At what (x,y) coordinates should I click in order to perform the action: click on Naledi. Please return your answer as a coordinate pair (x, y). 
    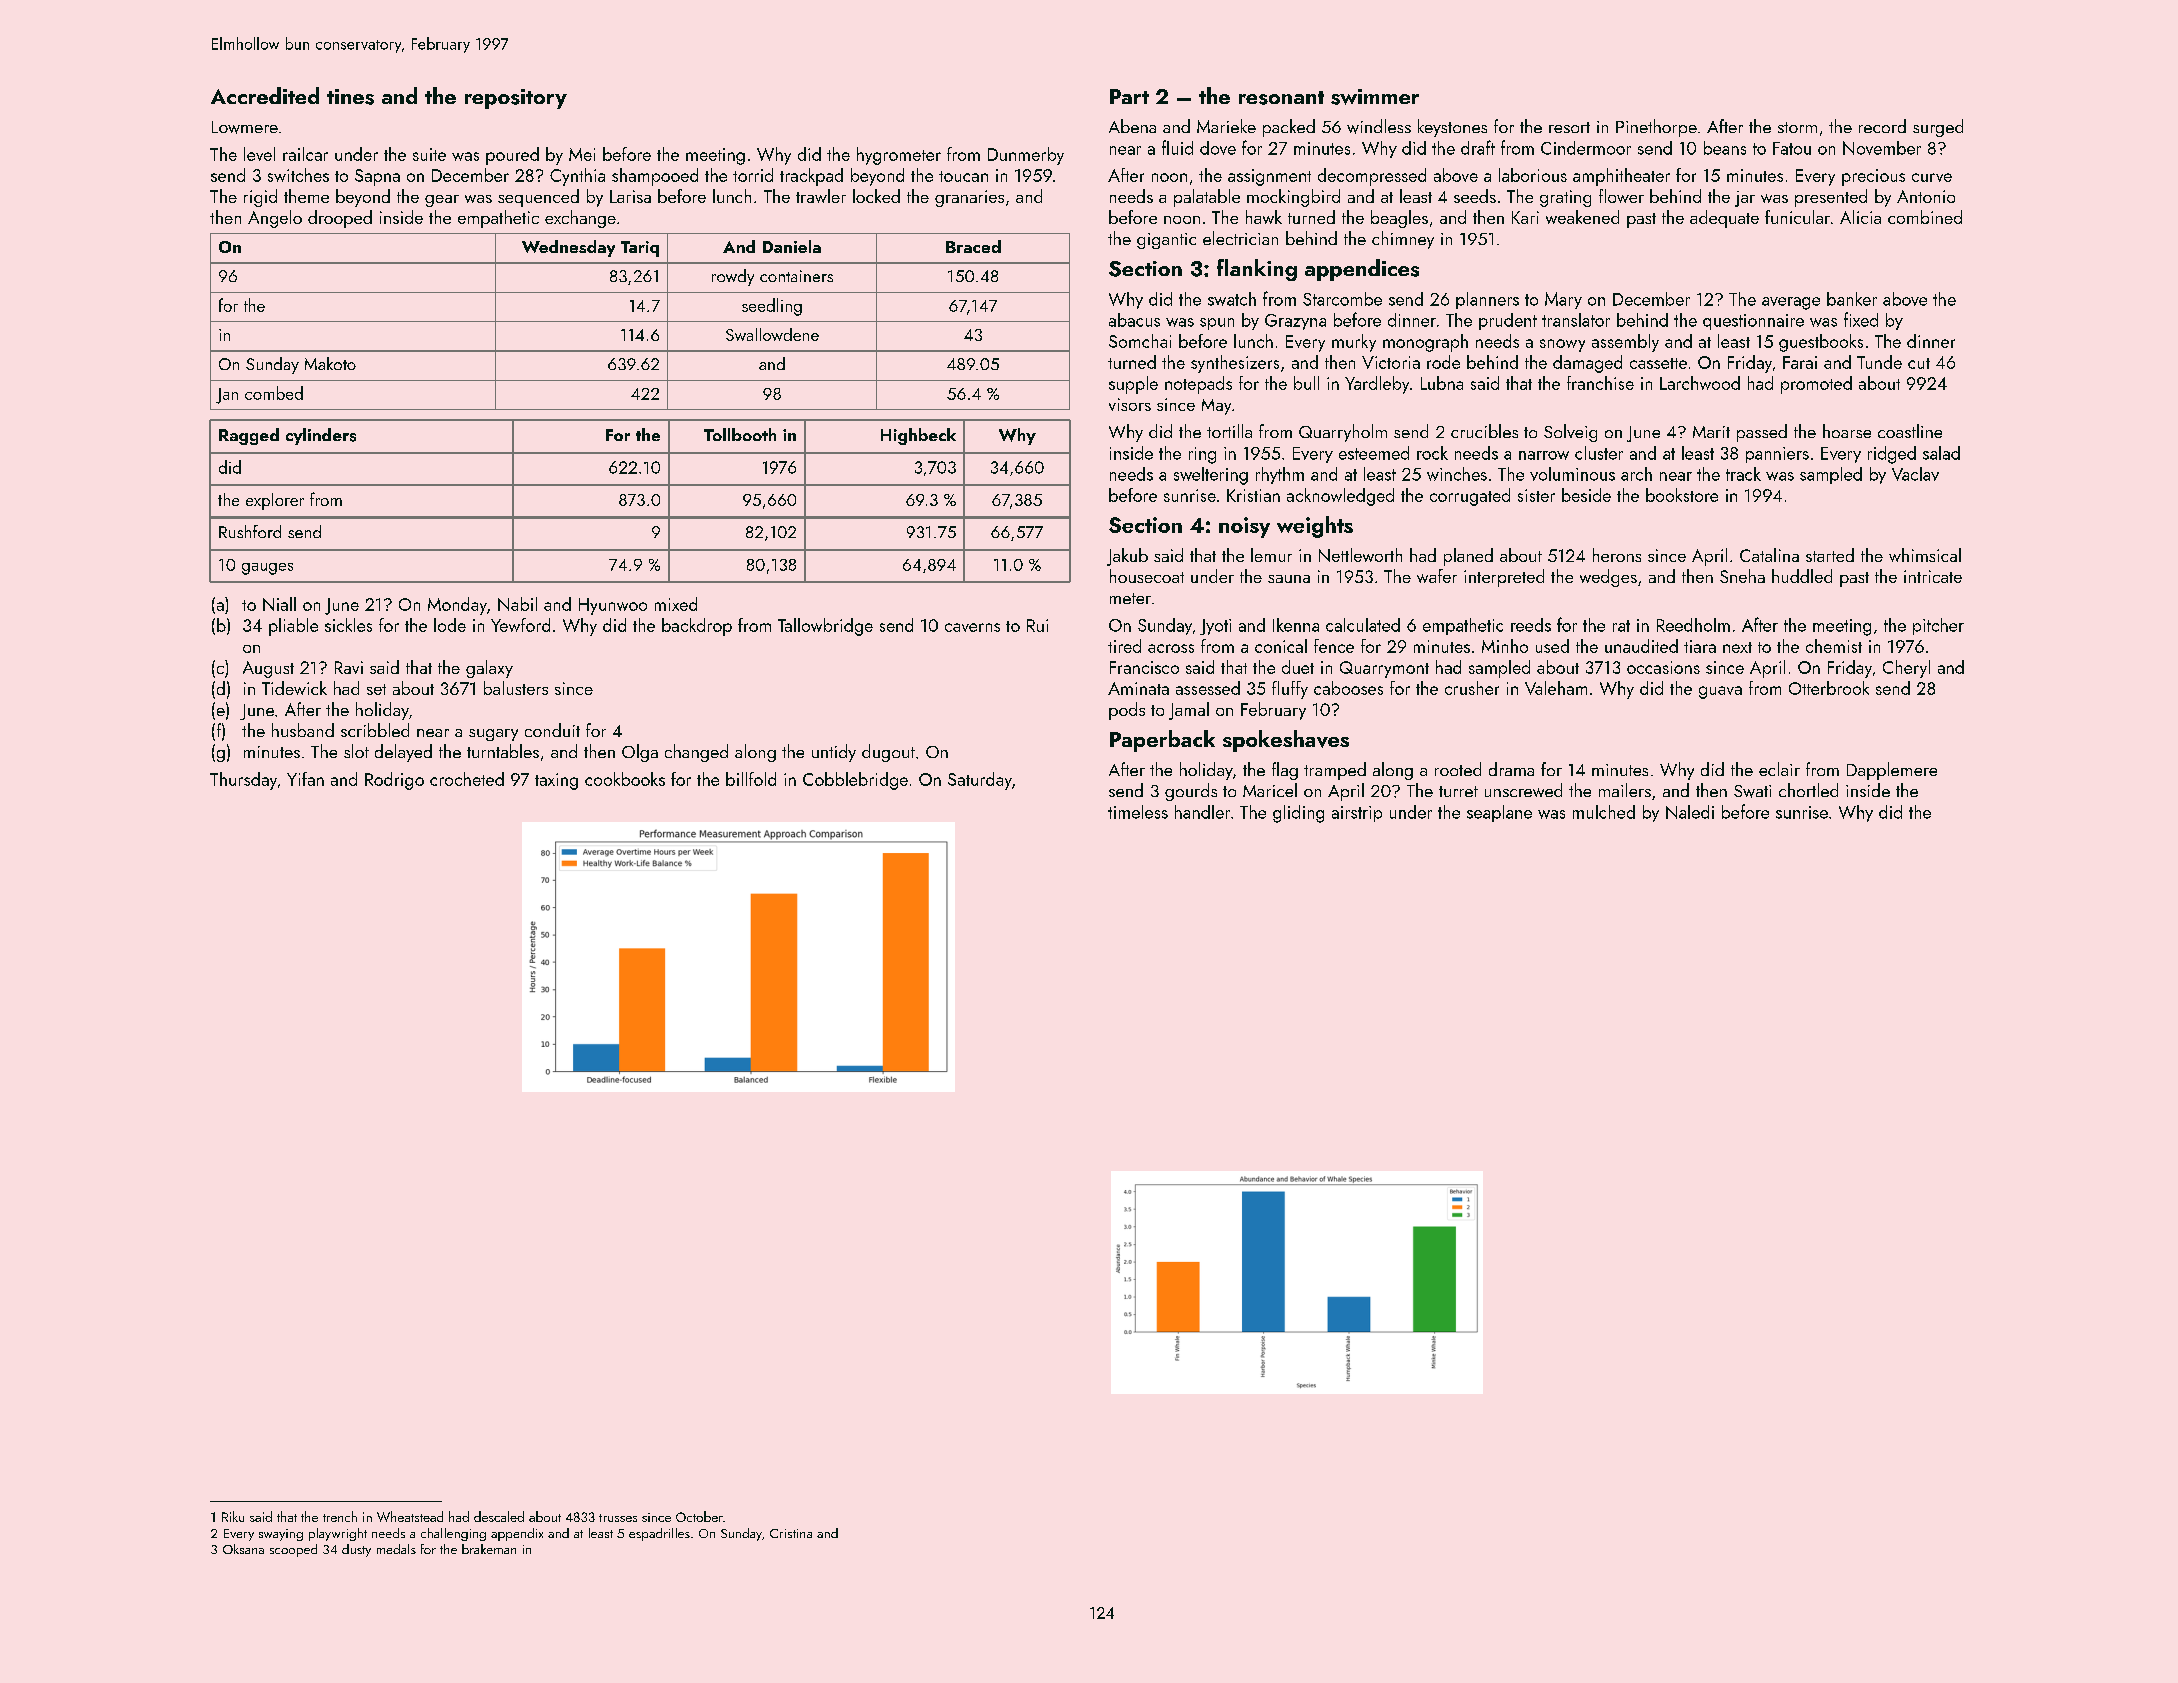
    Looking at the image, I should click on (1690, 812).
